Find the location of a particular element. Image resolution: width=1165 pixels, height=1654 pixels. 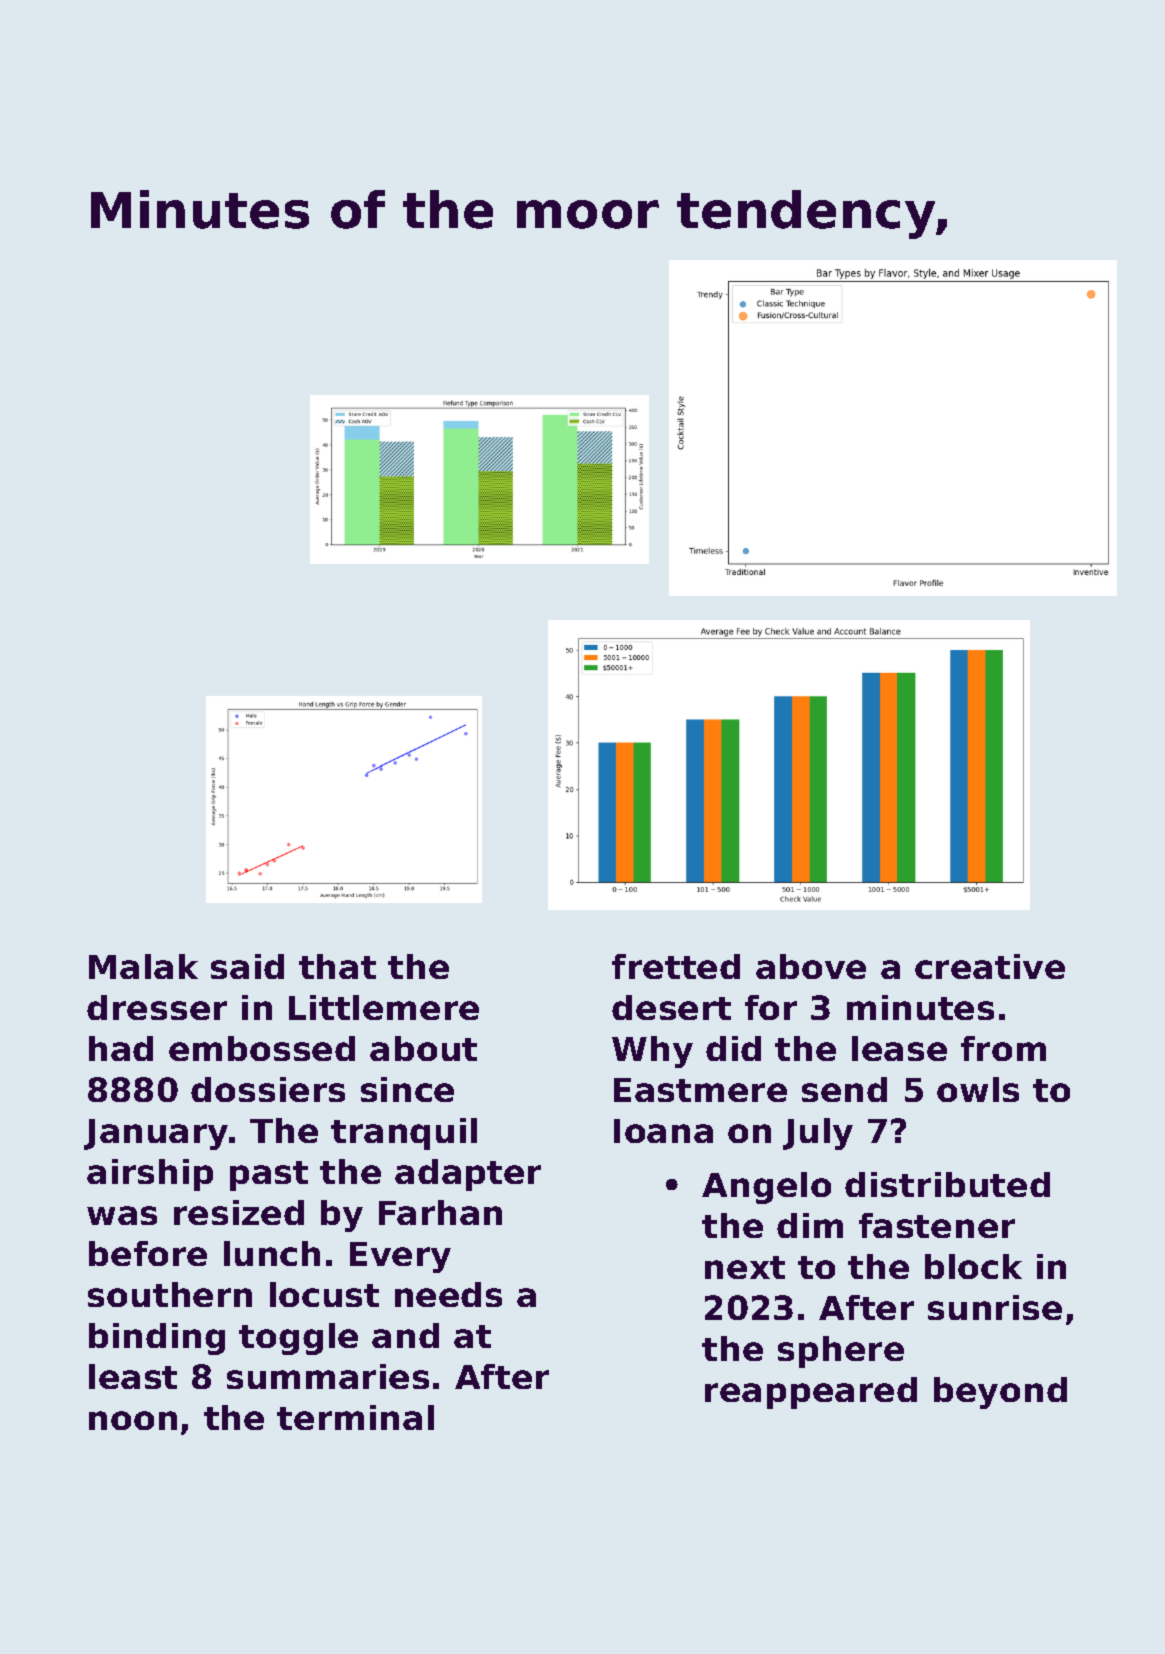

Angelo is located at coordinates (766, 1188).
